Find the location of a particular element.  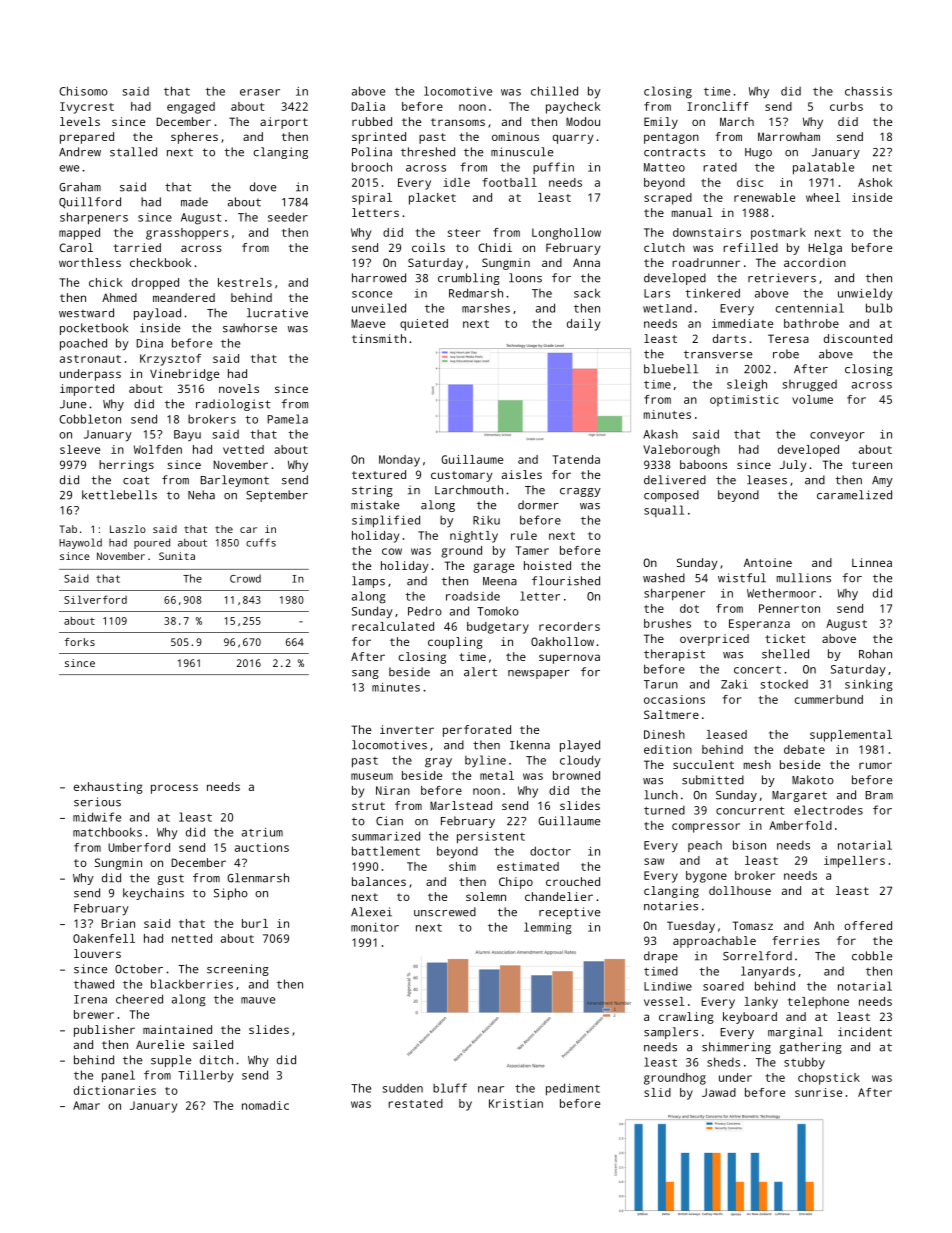

Kristian is located at coordinates (516, 1103).
